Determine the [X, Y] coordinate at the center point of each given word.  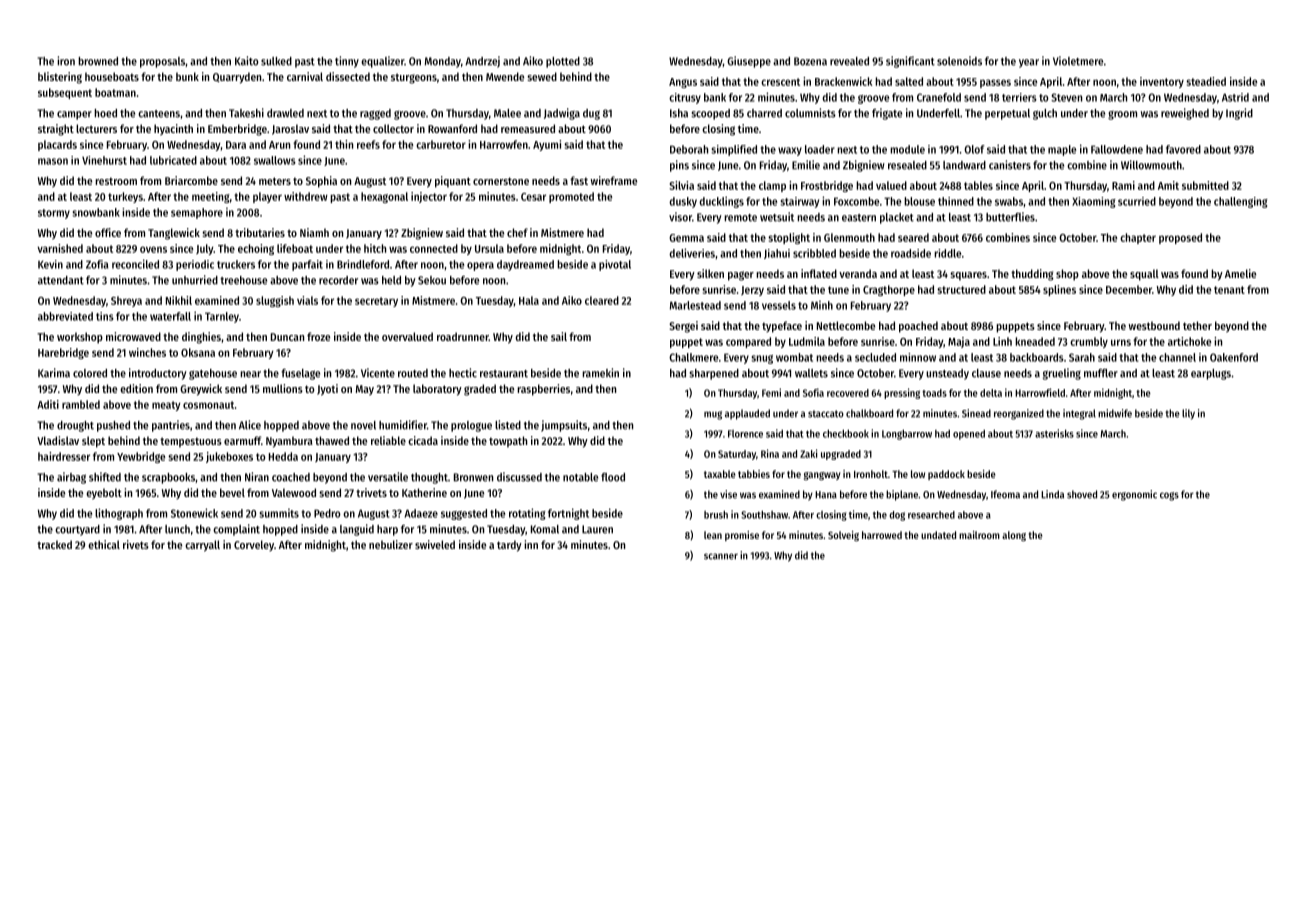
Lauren [597, 529]
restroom [116, 181]
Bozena [810, 61]
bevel [232, 492]
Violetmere [1078, 61]
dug [591, 114]
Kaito [247, 61]
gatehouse [213, 374]
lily [1188, 414]
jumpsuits [564, 426]
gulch [1045, 114]
